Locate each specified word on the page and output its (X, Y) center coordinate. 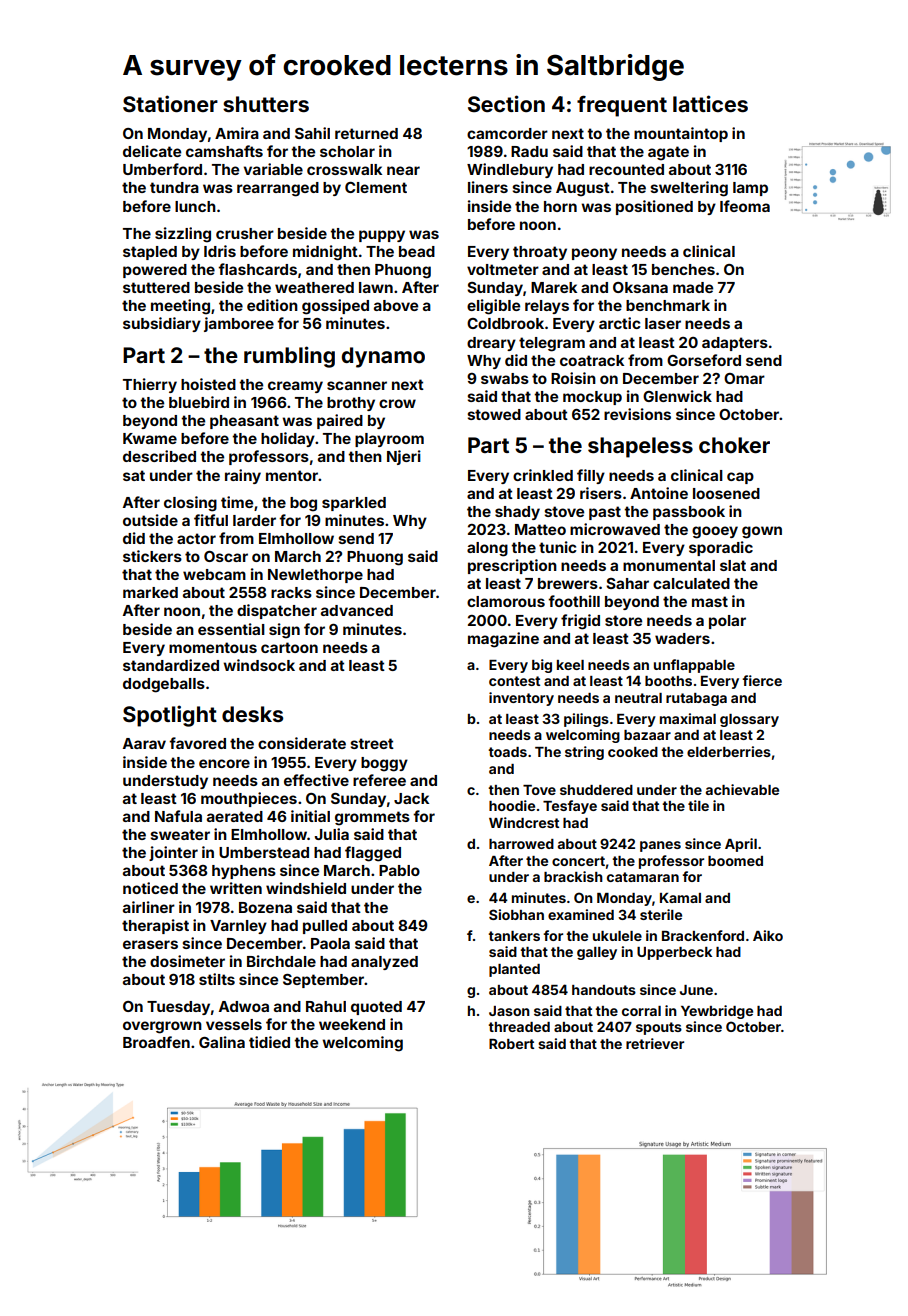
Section (506, 103)
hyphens (244, 872)
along (487, 549)
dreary (491, 344)
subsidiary (162, 324)
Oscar (226, 556)
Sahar (627, 583)
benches (683, 269)
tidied (269, 1042)
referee (379, 780)
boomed (735, 861)
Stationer (170, 104)
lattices (710, 103)
